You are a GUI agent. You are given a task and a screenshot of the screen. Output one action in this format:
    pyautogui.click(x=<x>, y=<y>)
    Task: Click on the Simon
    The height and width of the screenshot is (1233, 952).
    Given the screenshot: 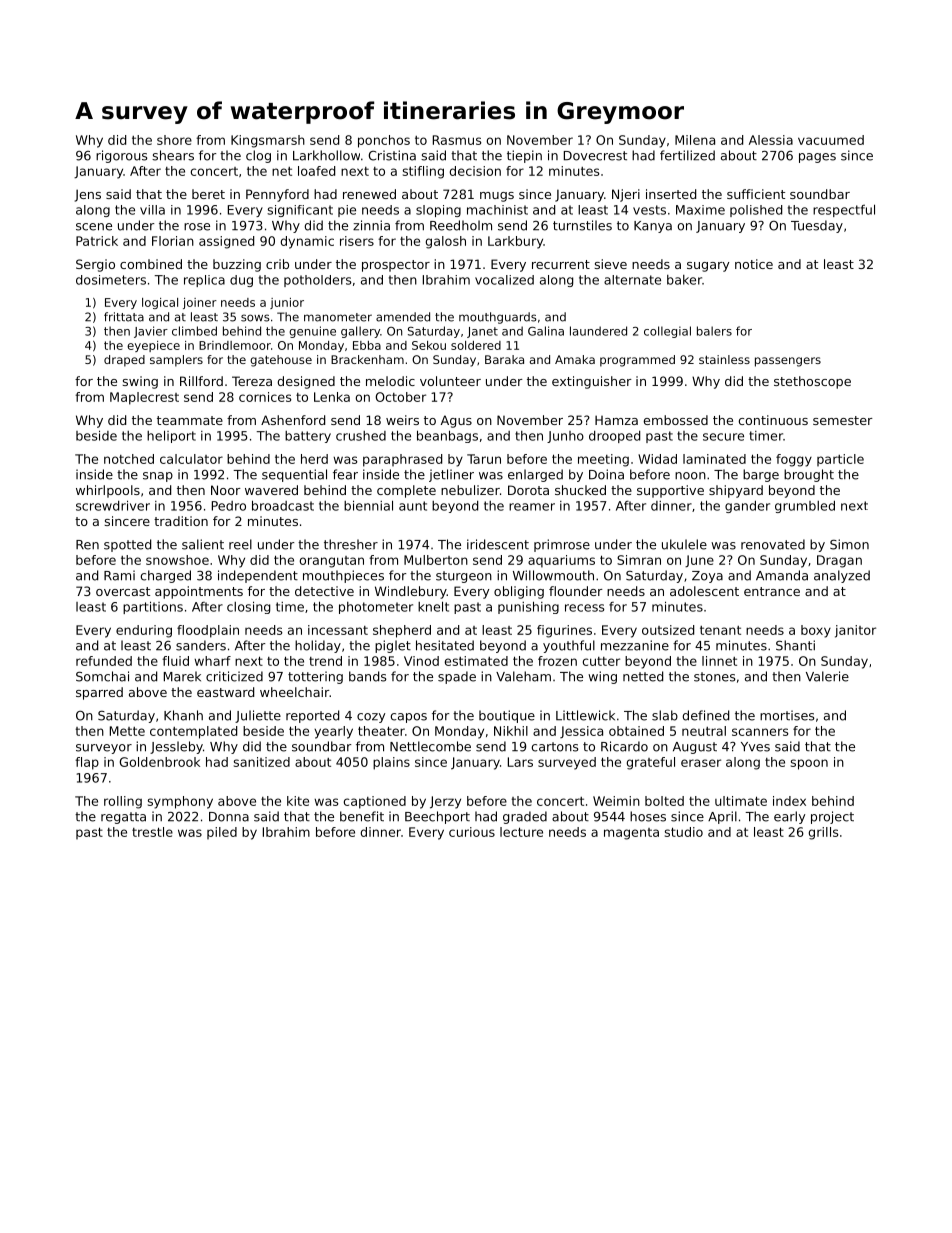 What is the action you would take?
    pyautogui.click(x=849, y=544)
